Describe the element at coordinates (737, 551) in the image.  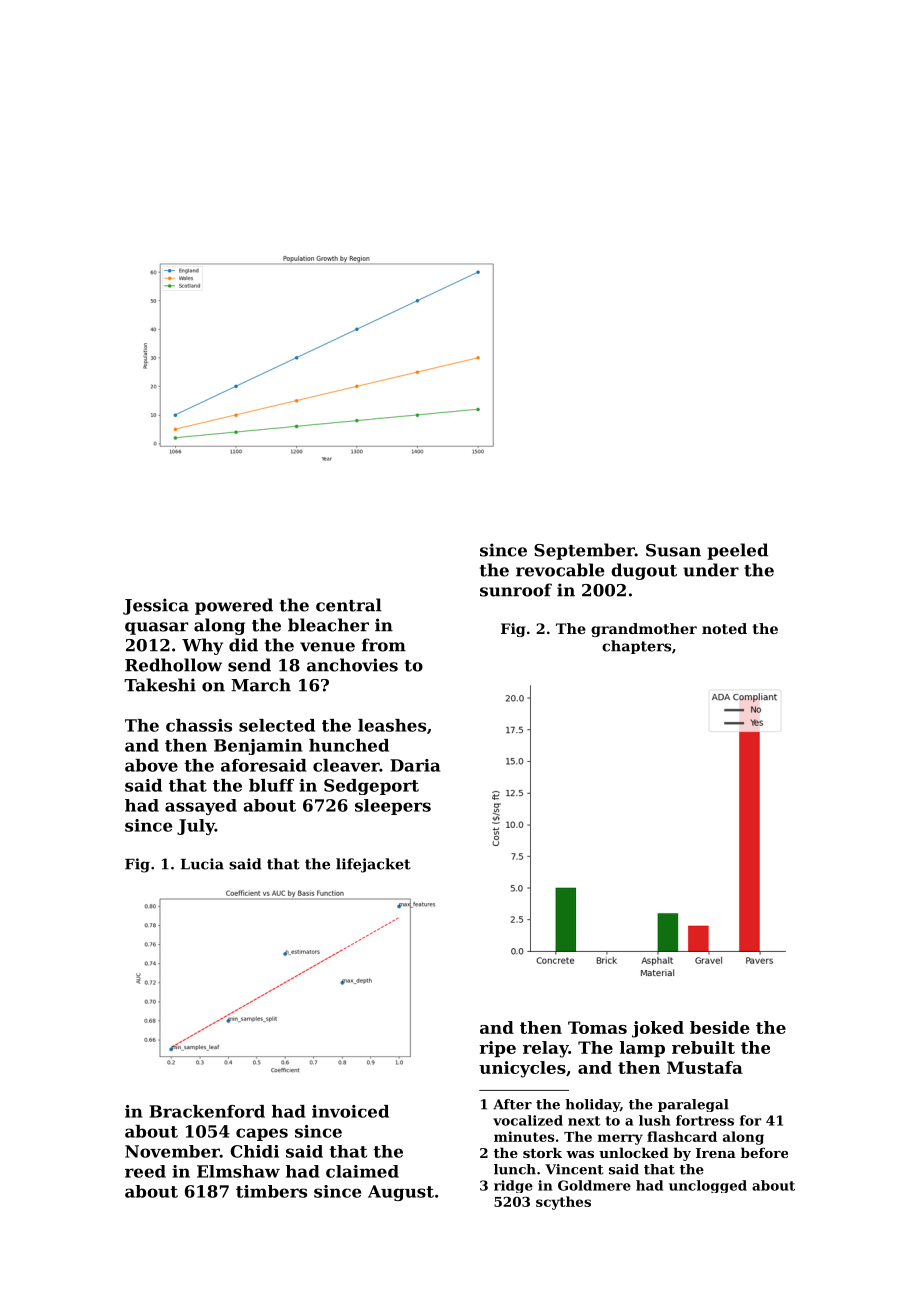
I see `peeled` at that location.
